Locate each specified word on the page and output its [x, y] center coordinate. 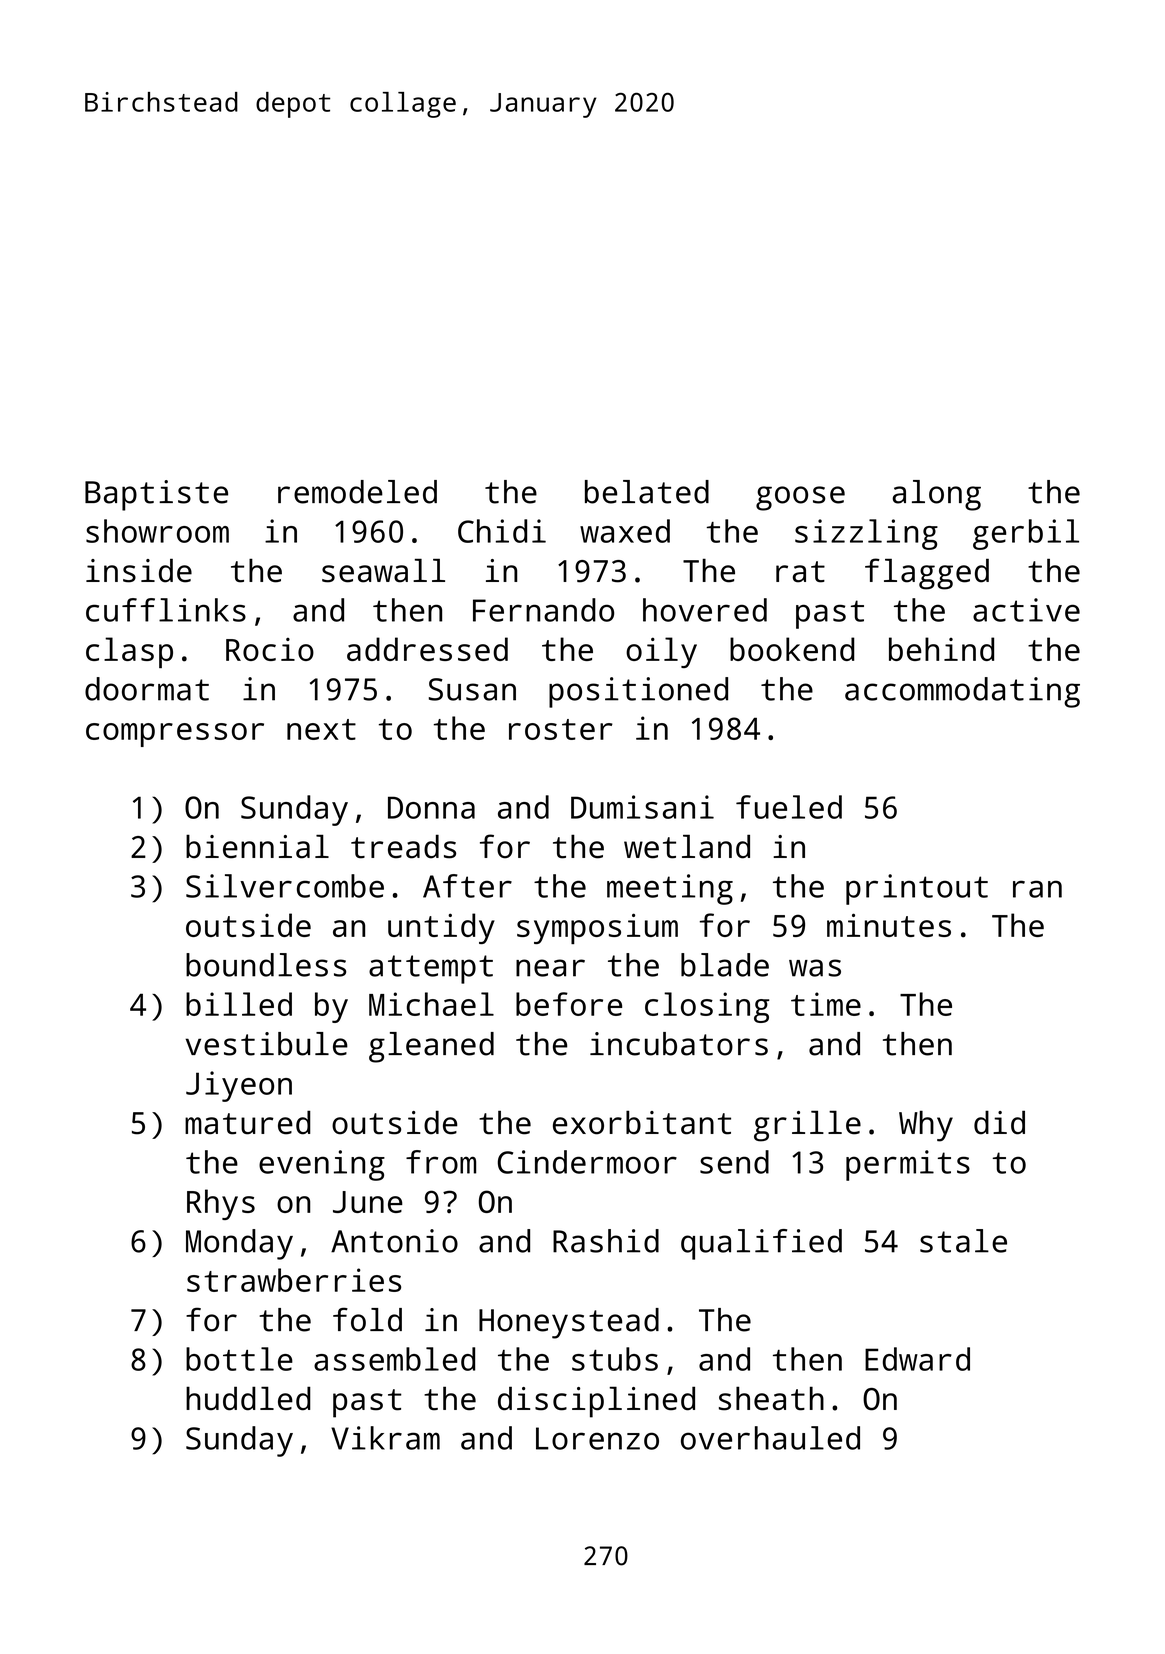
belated [647, 492]
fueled [789, 807]
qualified [761, 1244]
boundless [266, 965]
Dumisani [642, 807]
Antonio [394, 1241]
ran [1037, 889]
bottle [239, 1359]
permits [908, 1165]
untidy [441, 928]
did [999, 1122]
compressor [175, 735]
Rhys [221, 1204]
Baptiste [156, 495]
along [936, 495]
